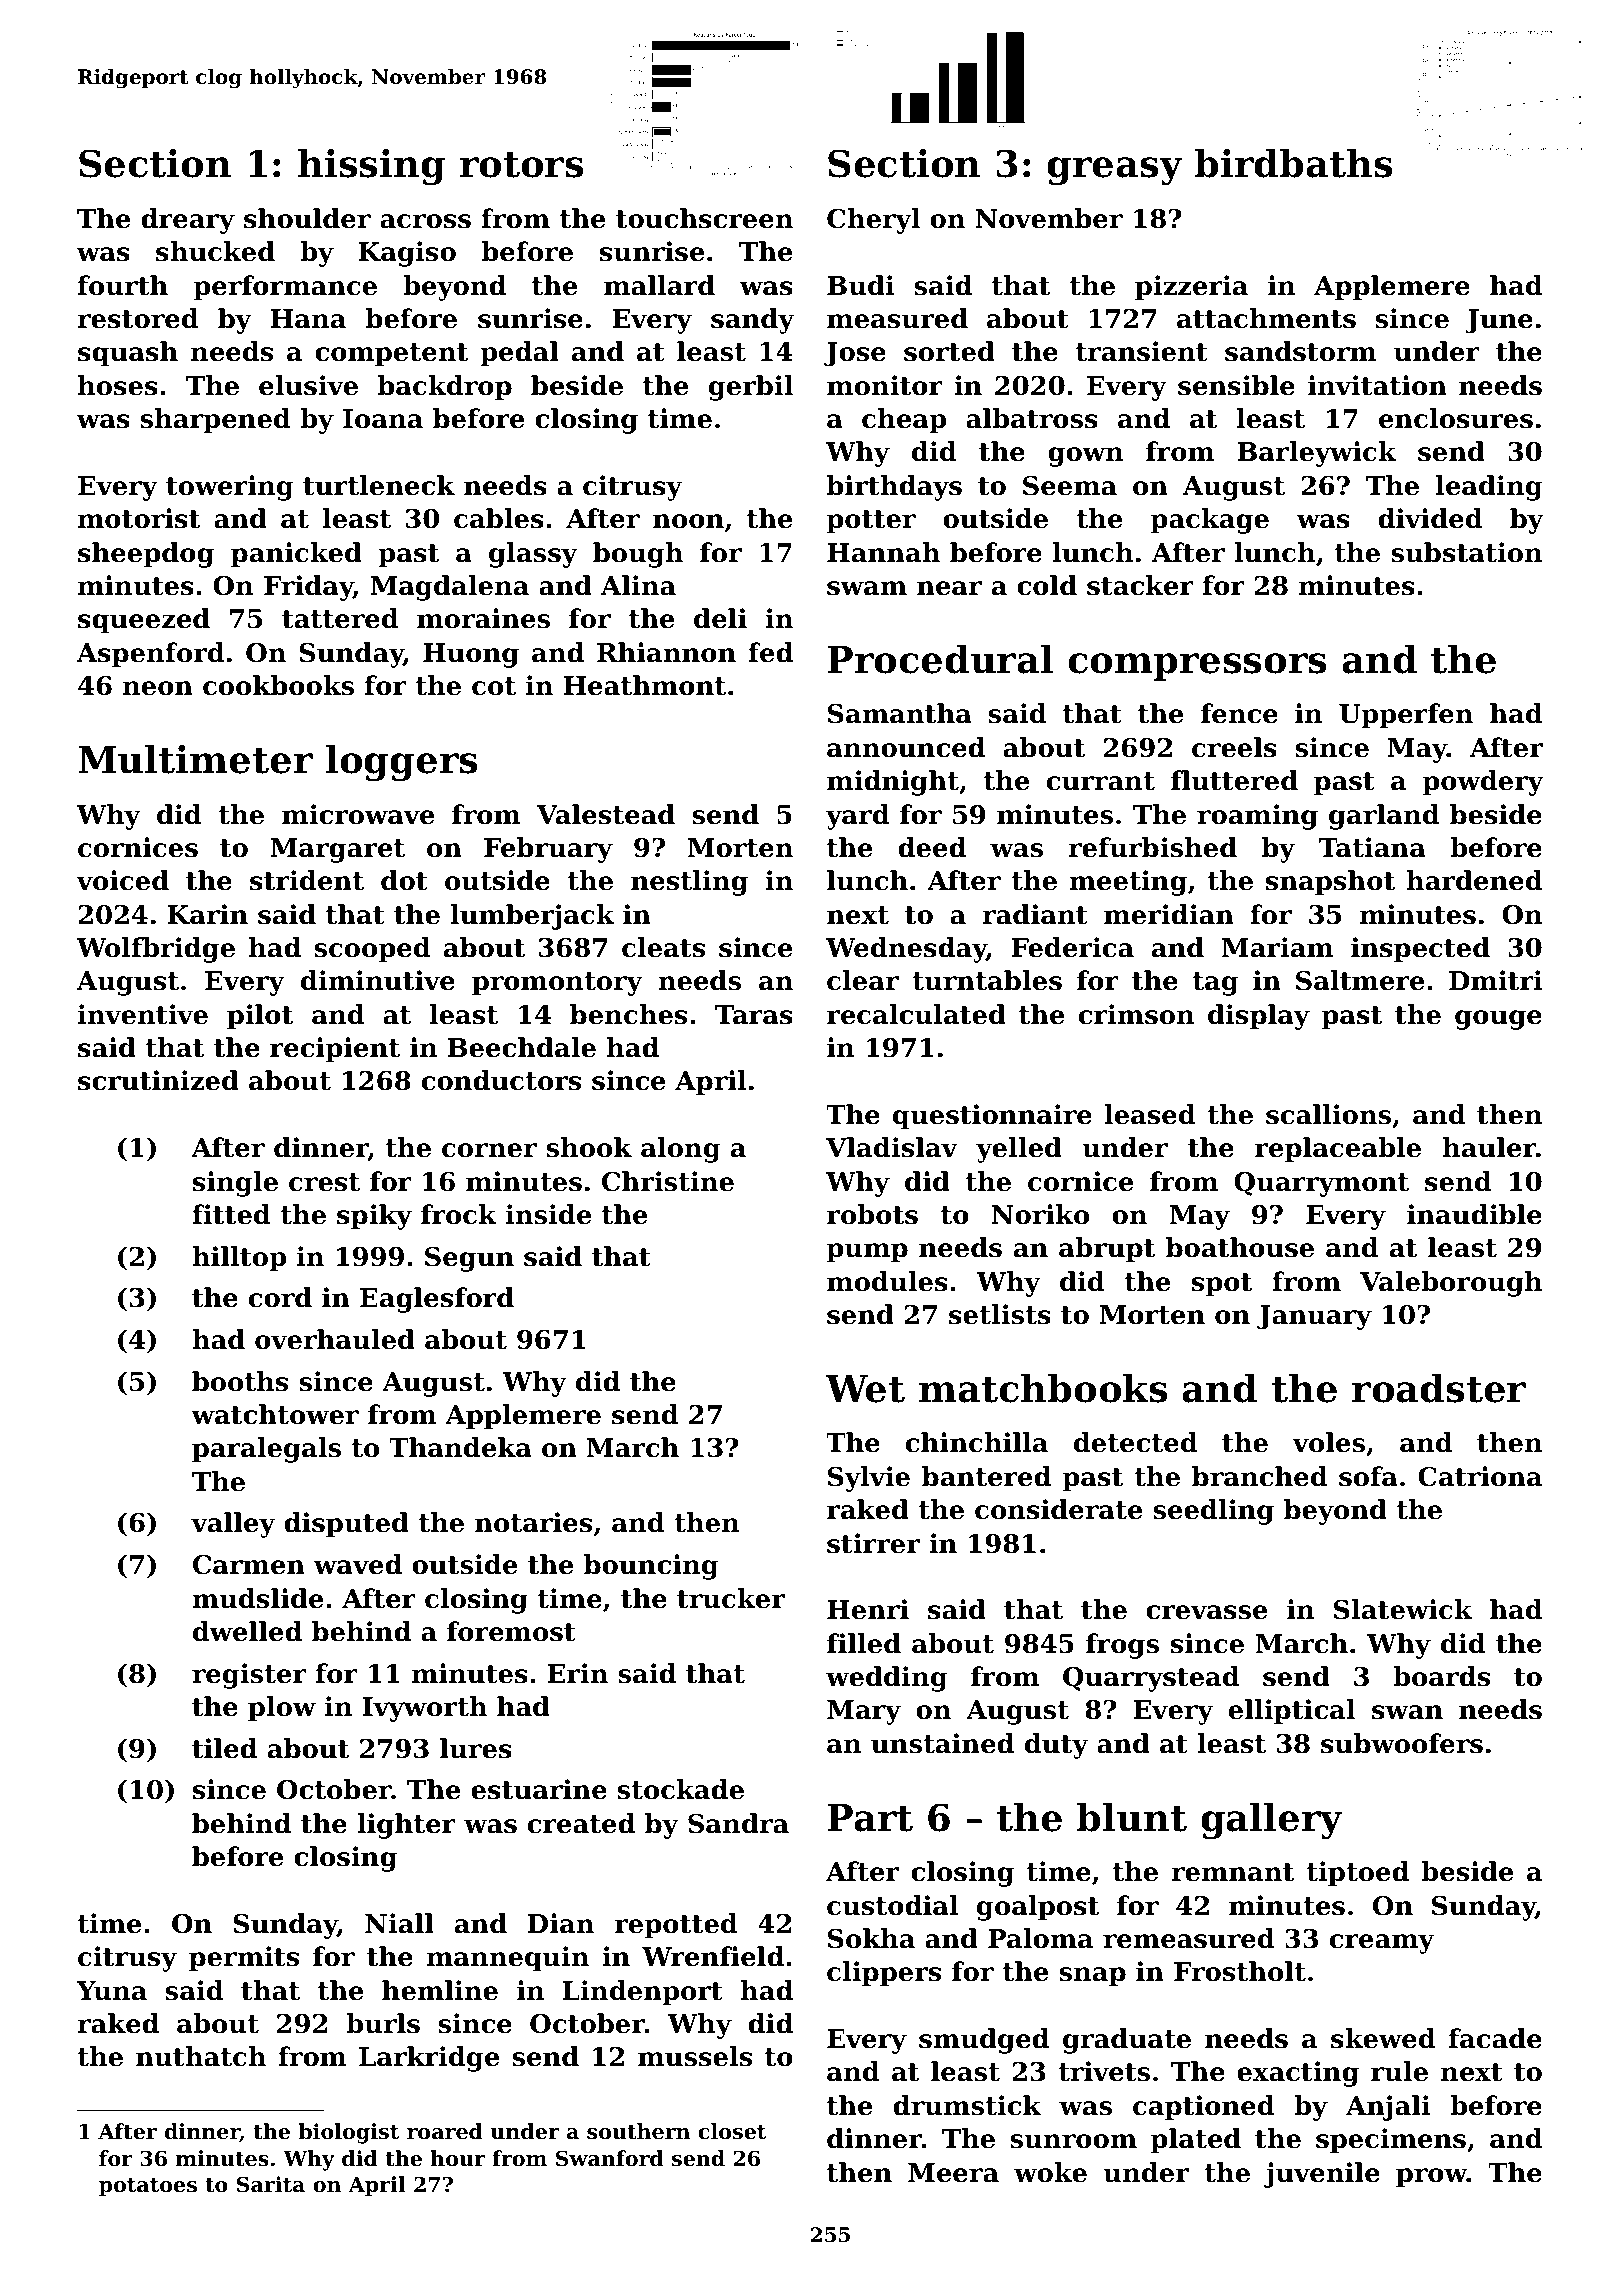 The image size is (1620, 2292). Describe the element at coordinates (399, 1923) in the screenshot. I see `Niall` at that location.
